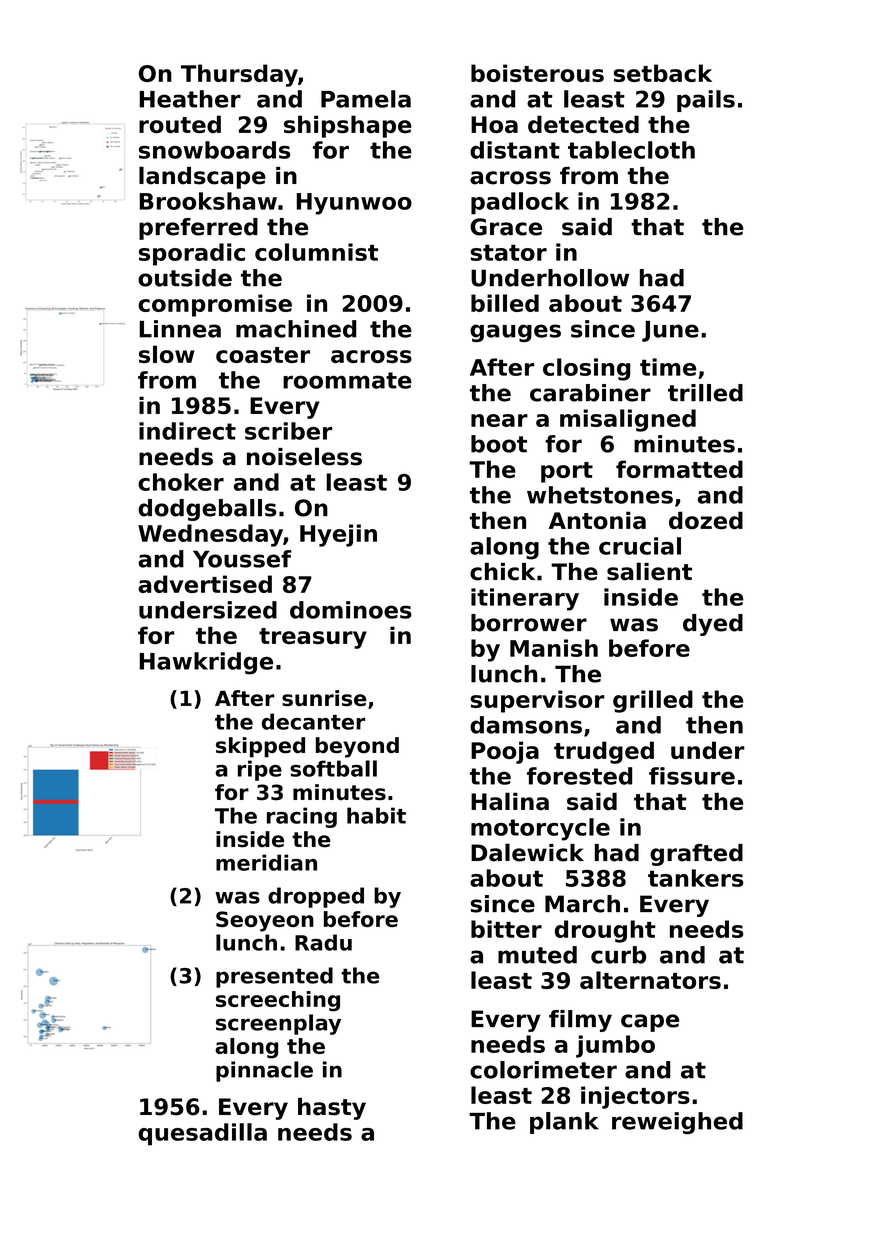 Image resolution: width=882 pixels, height=1252 pixels. I want to click on roommate, so click(347, 380).
